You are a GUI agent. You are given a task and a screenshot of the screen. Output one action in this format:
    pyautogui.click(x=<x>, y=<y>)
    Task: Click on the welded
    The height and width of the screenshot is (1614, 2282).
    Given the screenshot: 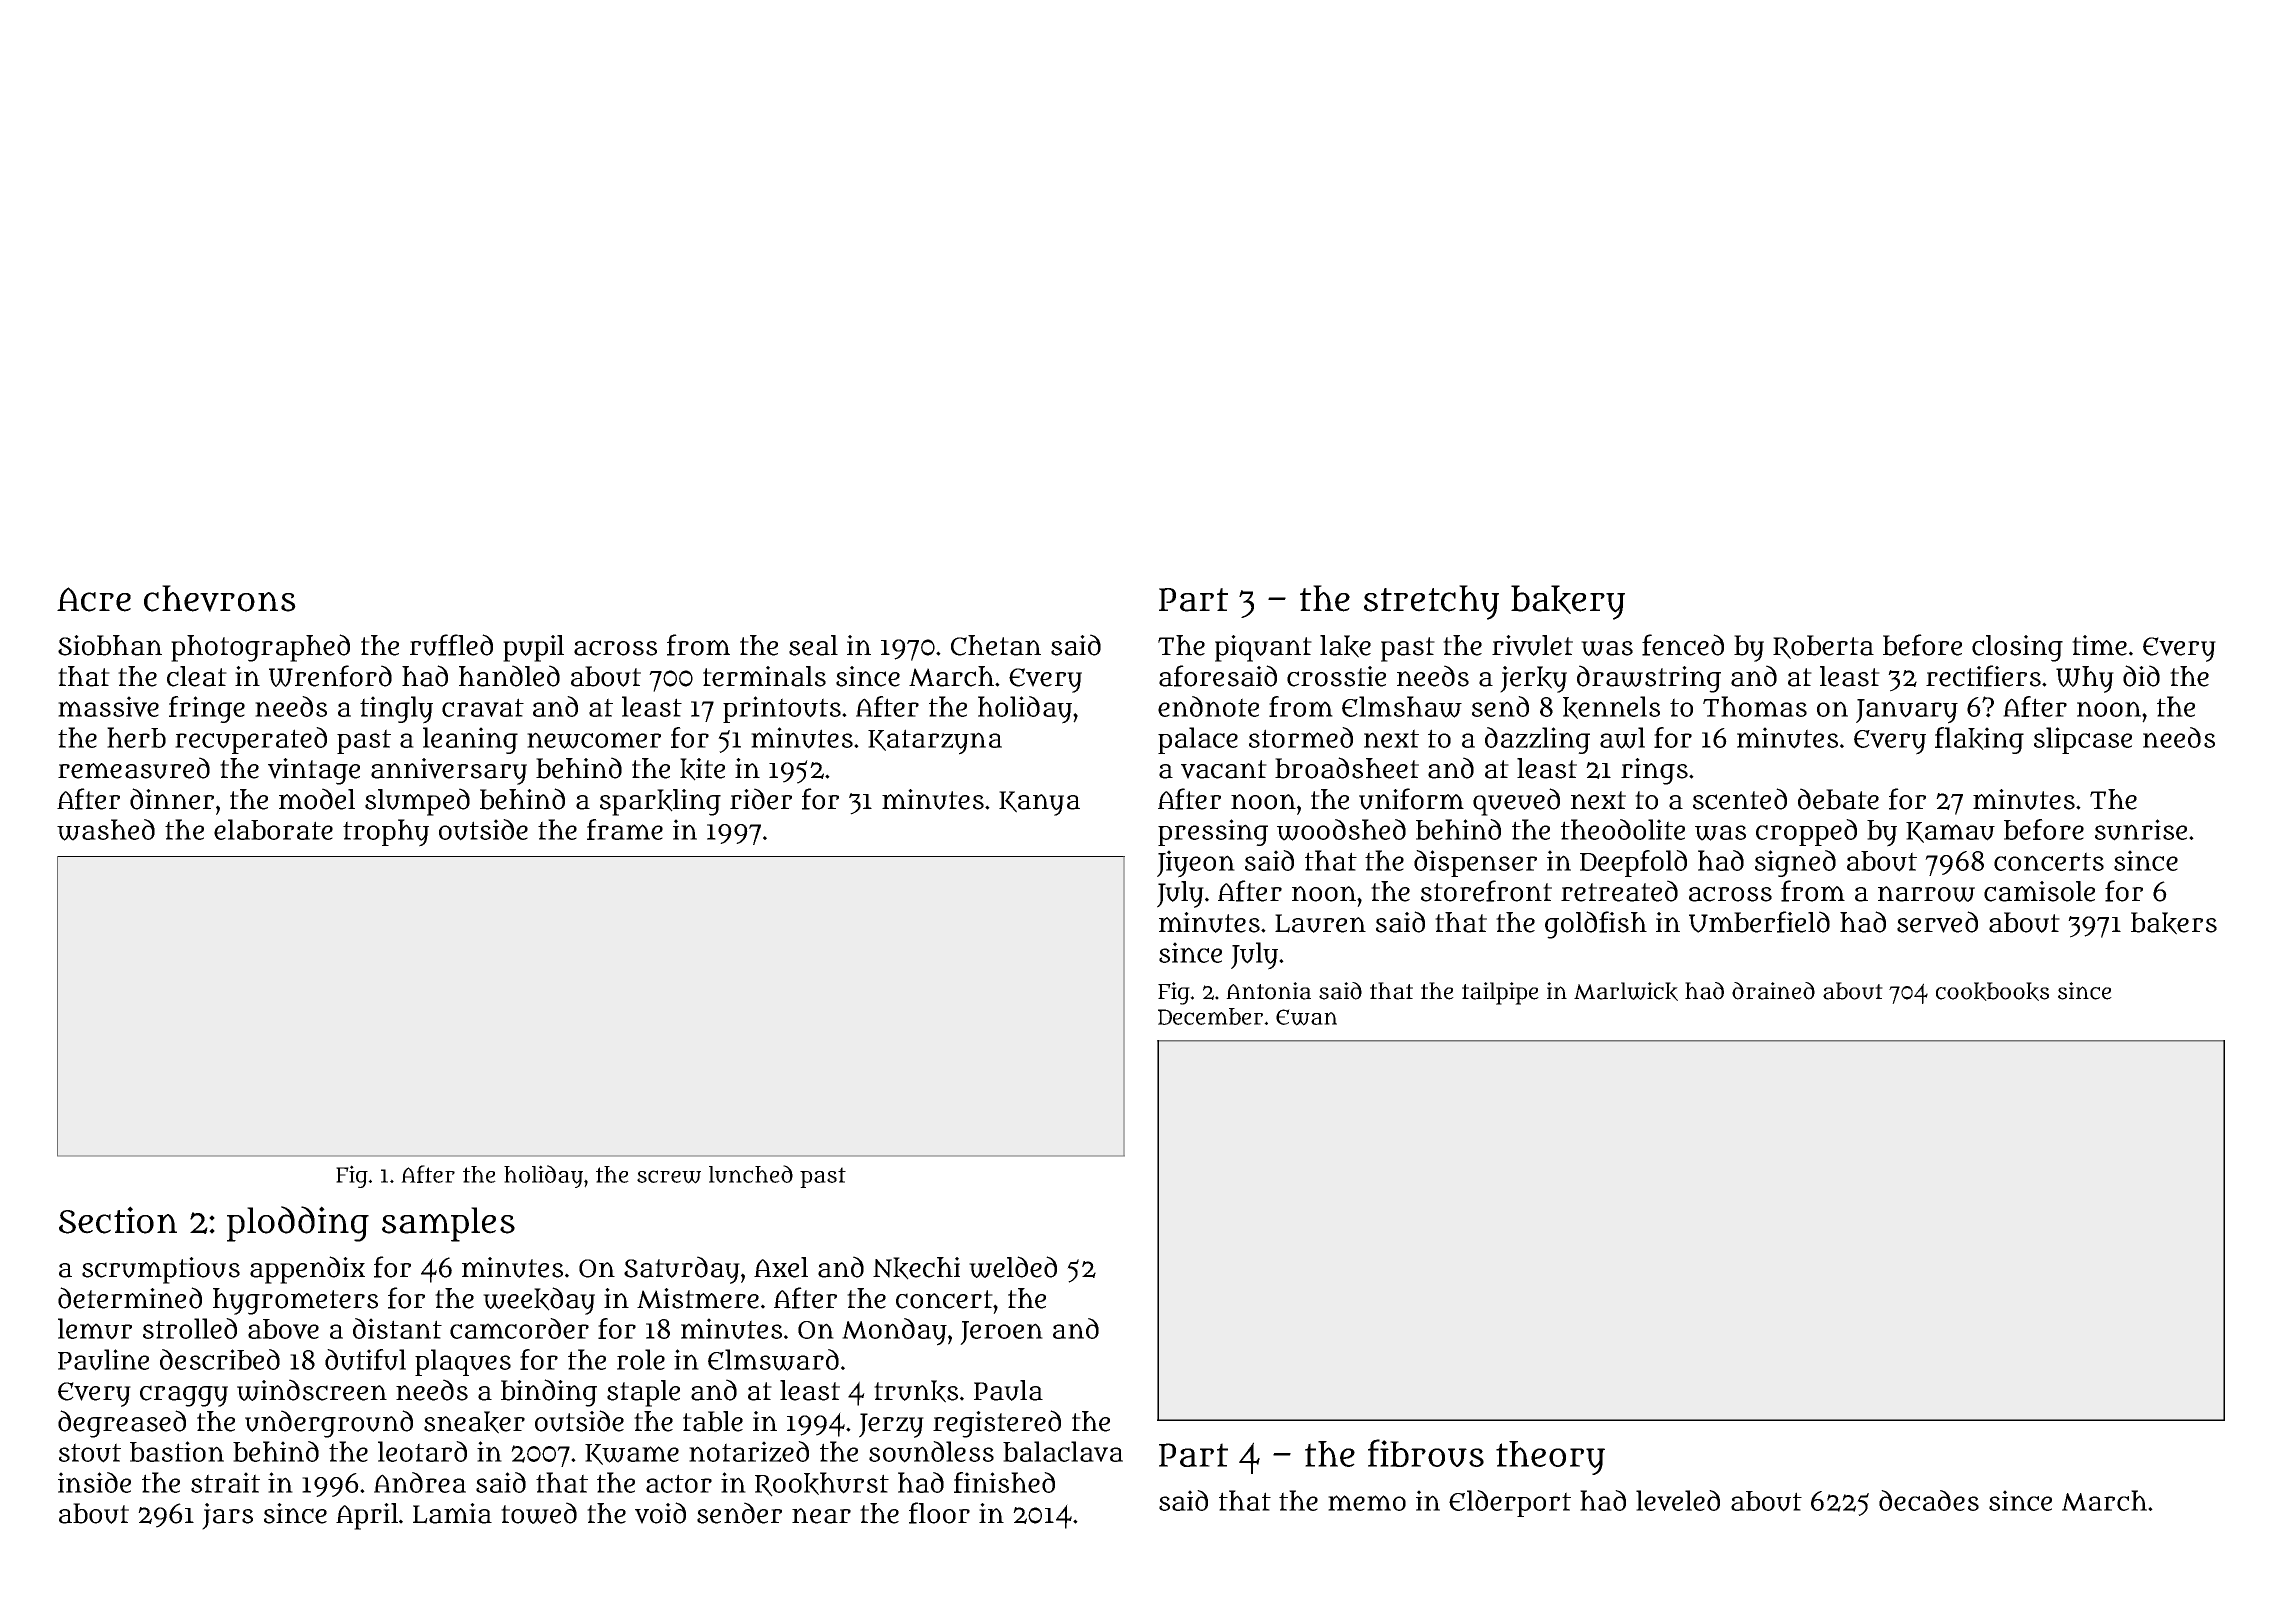 What is the action you would take?
    pyautogui.click(x=1013, y=1267)
